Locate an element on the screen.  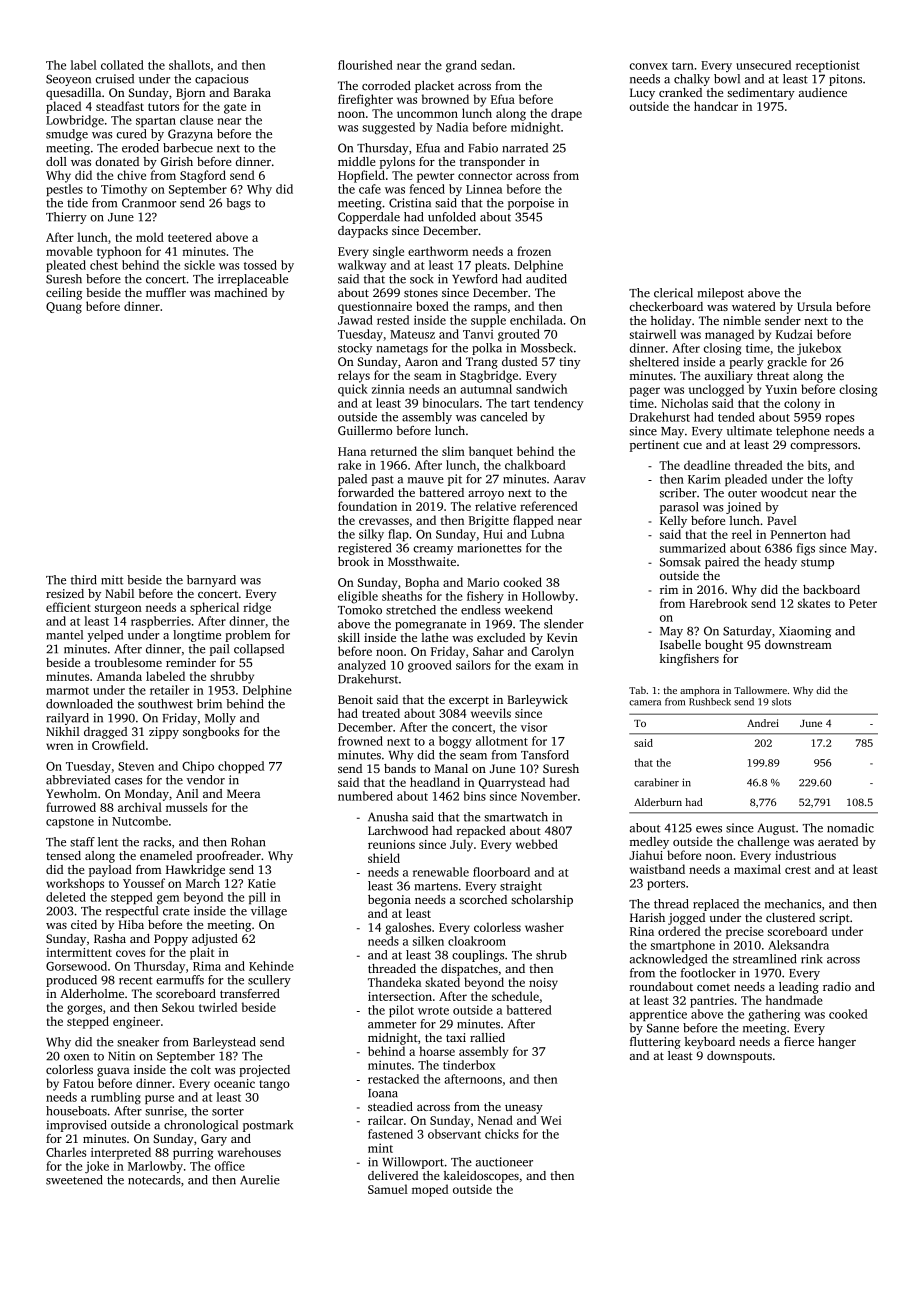
Quang is located at coordinates (64, 308).
